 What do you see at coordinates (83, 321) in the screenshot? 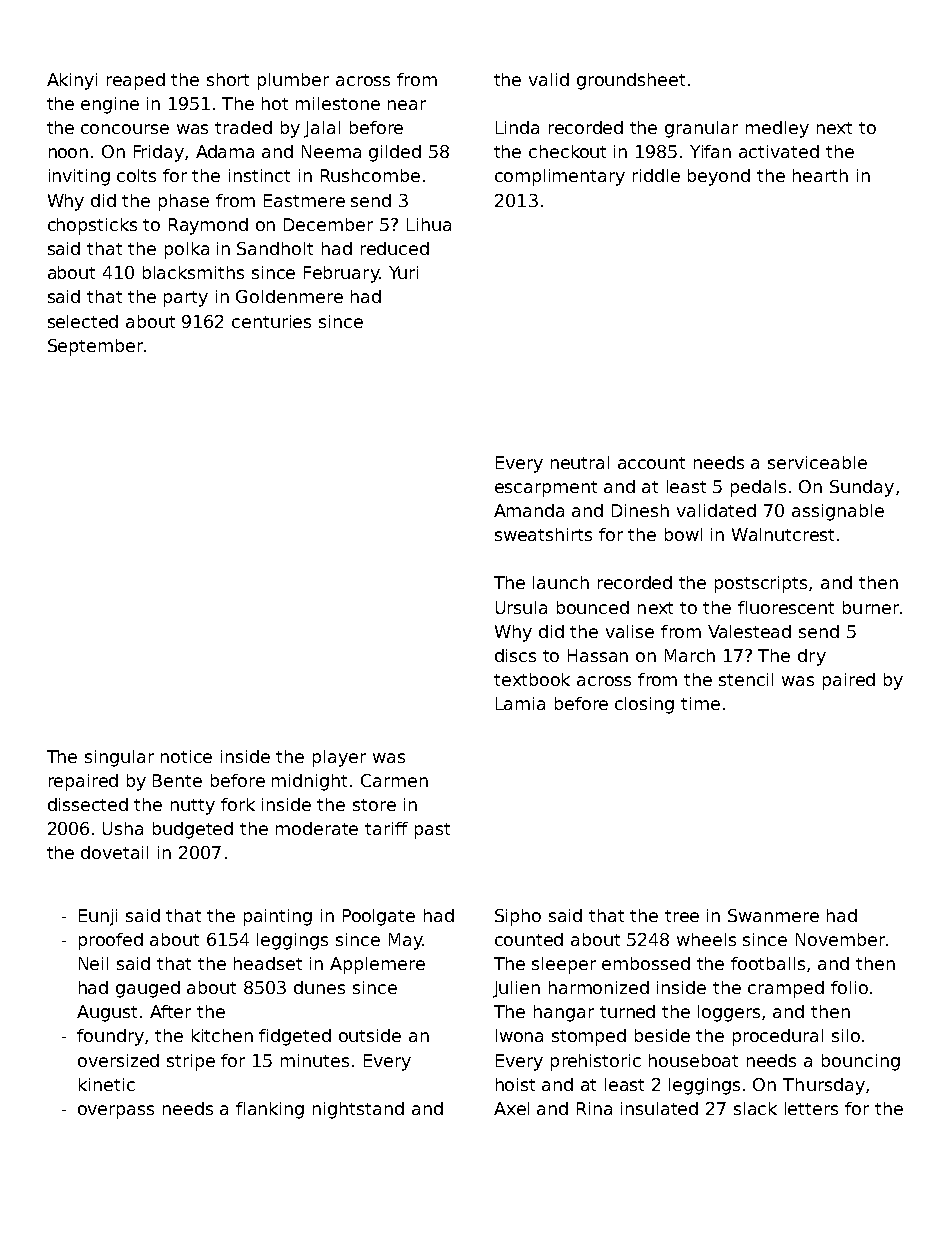
I see `selected` at bounding box center [83, 321].
